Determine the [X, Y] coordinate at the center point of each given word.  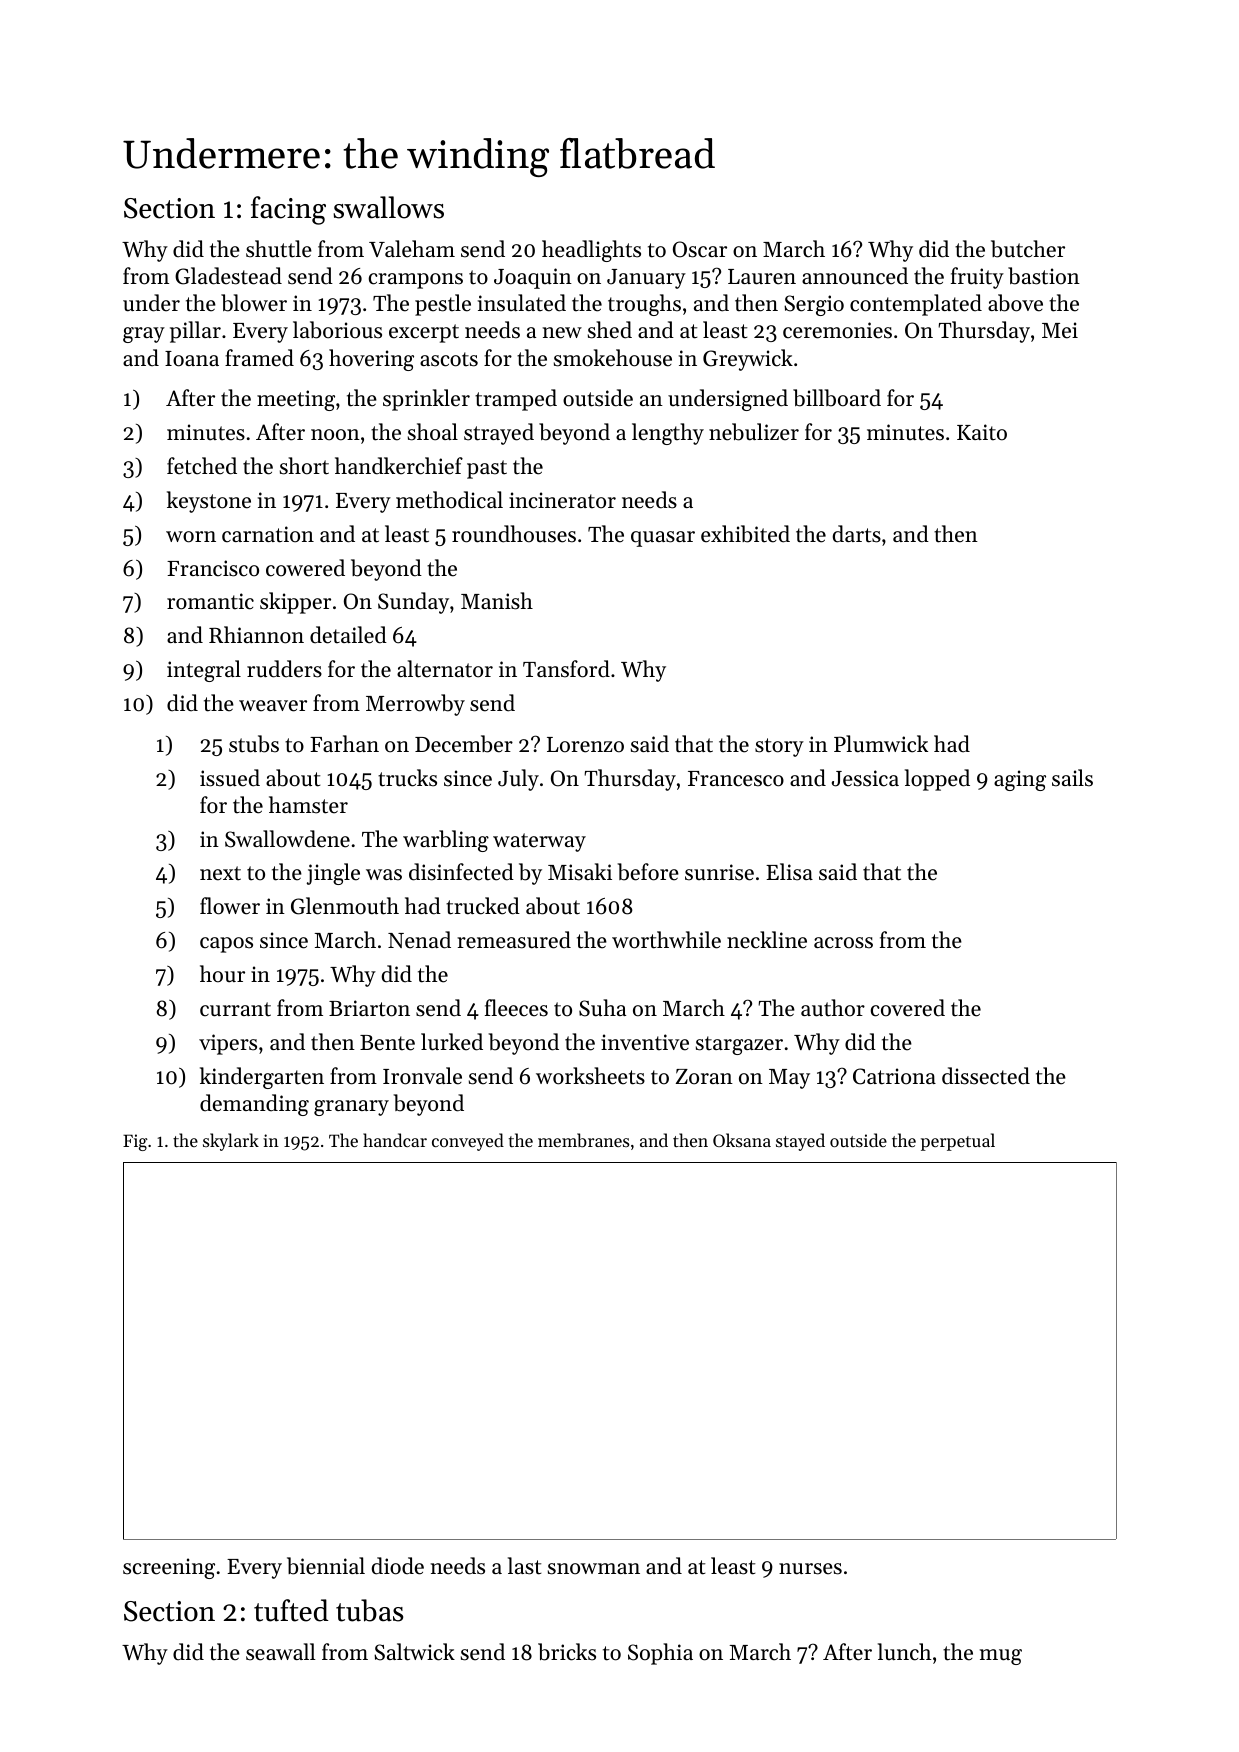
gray [144, 335]
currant [235, 1009]
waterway [539, 842]
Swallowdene [287, 839]
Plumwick [881, 744]
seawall [280, 1652]
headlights [591, 251]
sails [1072, 778]
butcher [1028, 249]
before [648, 872]
